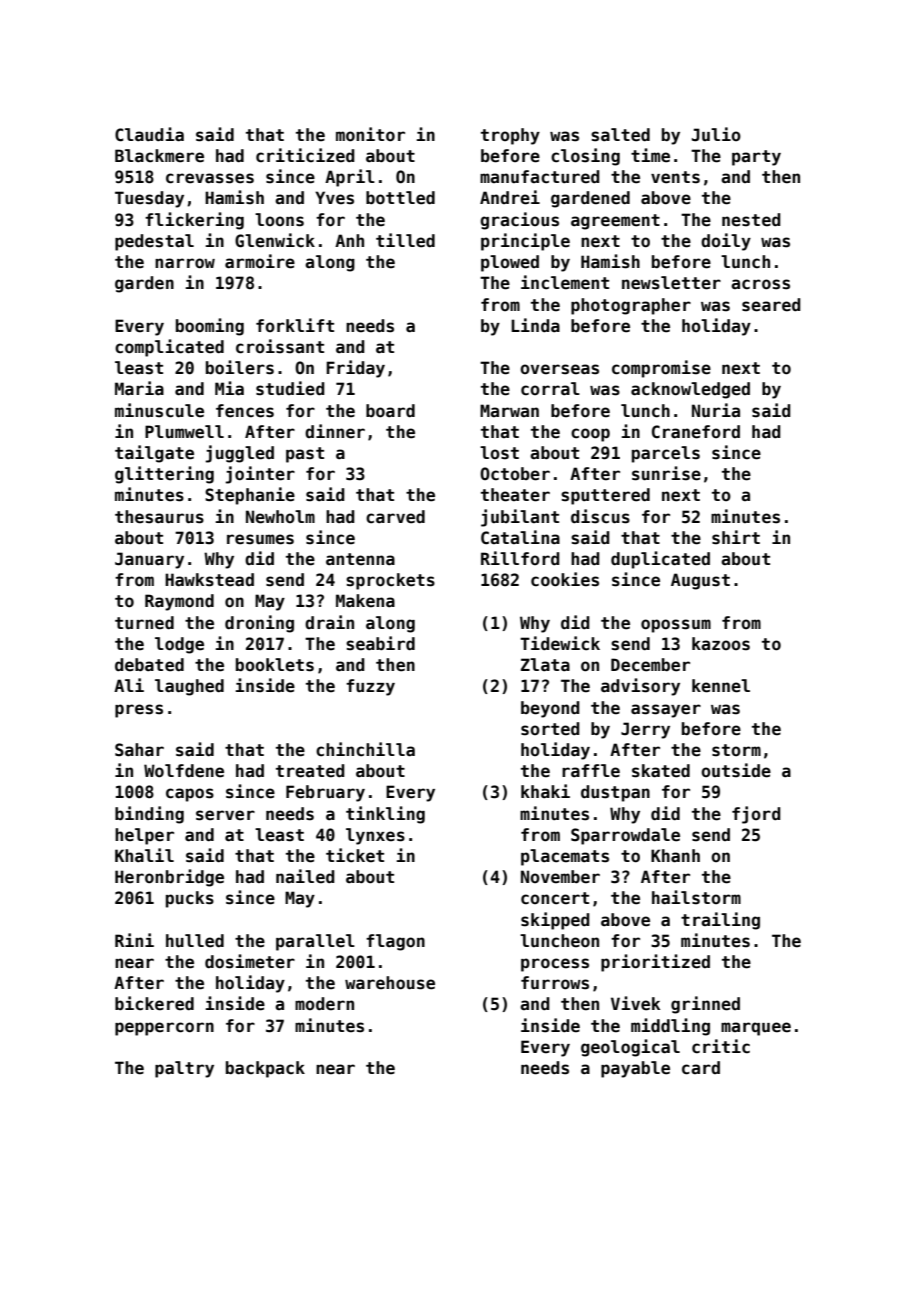 Image resolution: width=924 pixels, height=1308 pixels. Describe the element at coordinates (716, 134) in the screenshot. I see `Julio` at that location.
